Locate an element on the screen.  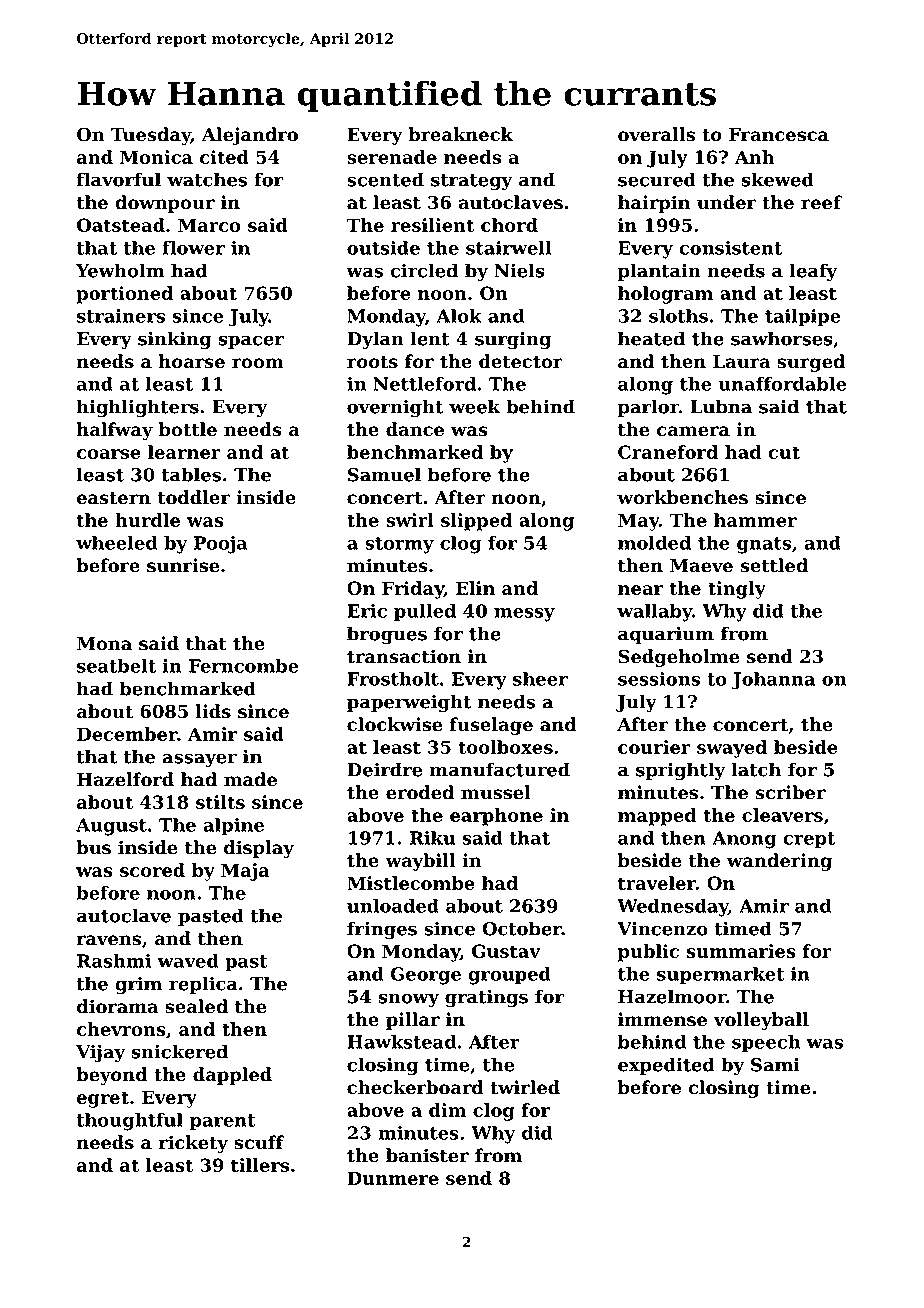
Marco is located at coordinates (209, 225).
